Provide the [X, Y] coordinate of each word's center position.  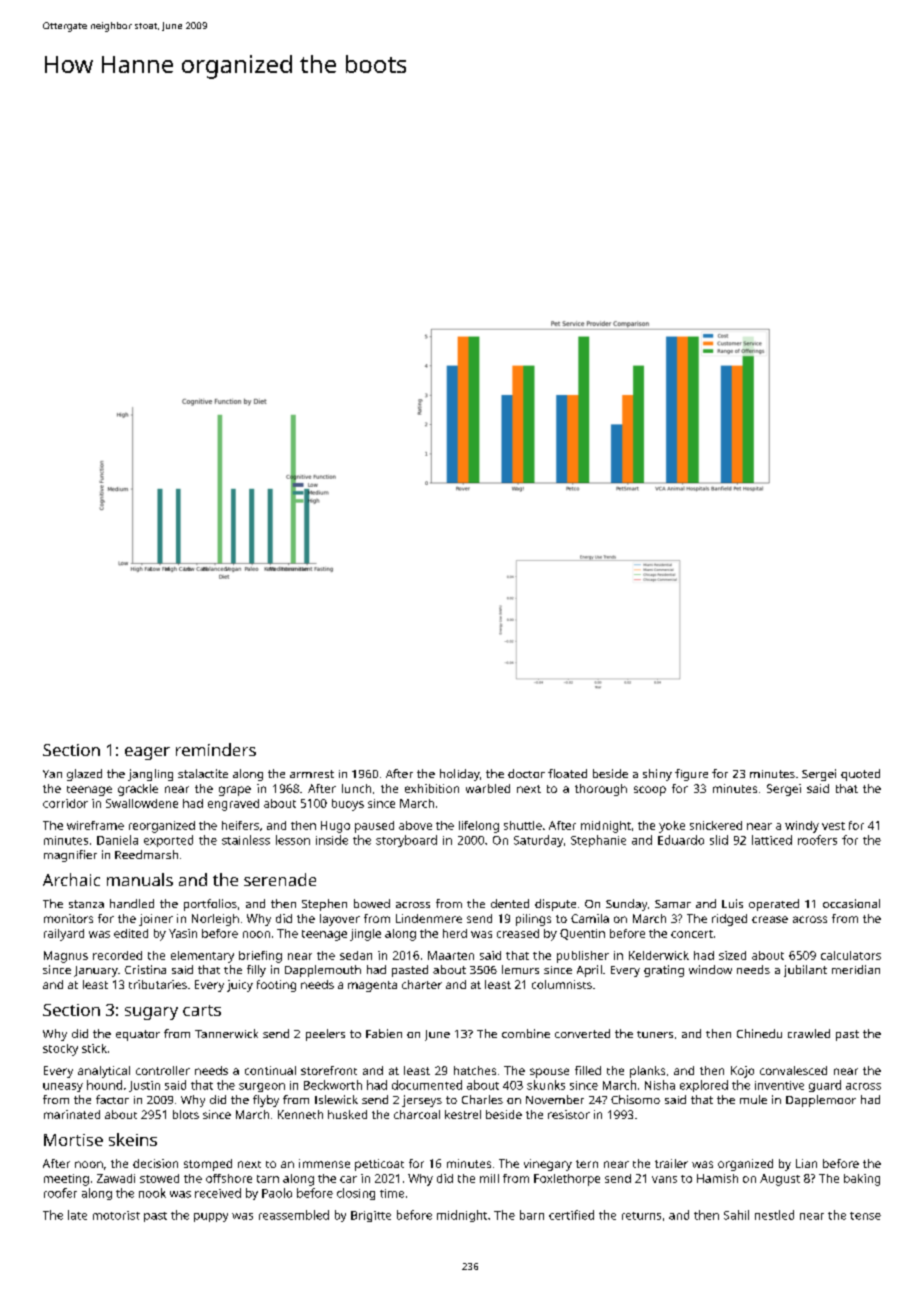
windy [802, 827]
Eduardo [681, 840]
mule [753, 1099]
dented [510, 903]
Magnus [66, 957]
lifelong [479, 827]
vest [833, 826]
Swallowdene [142, 803]
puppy [211, 1217]
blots [186, 1114]
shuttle [523, 825]
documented [427, 1085]
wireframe [95, 825]
